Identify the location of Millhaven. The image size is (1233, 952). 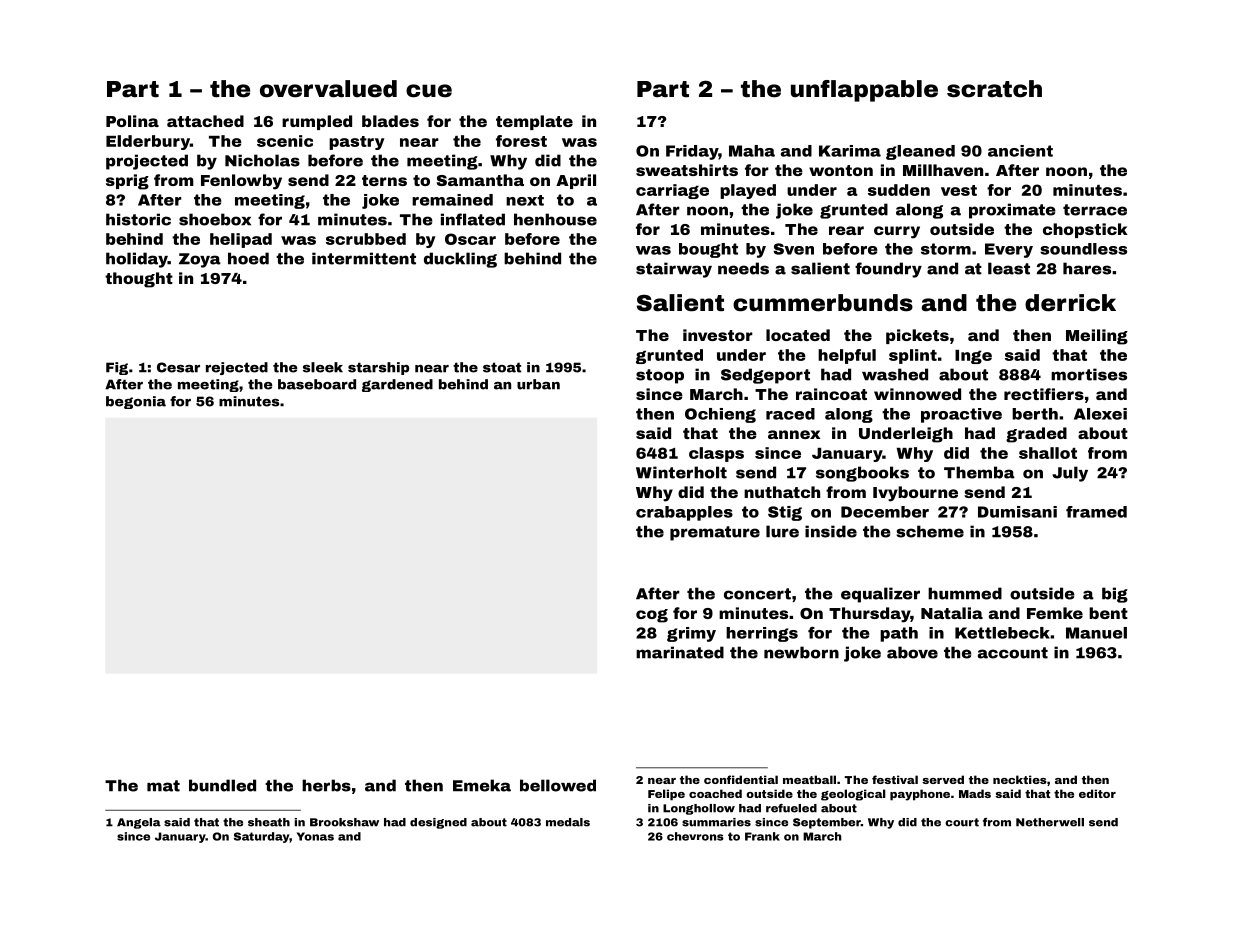
(943, 170).
